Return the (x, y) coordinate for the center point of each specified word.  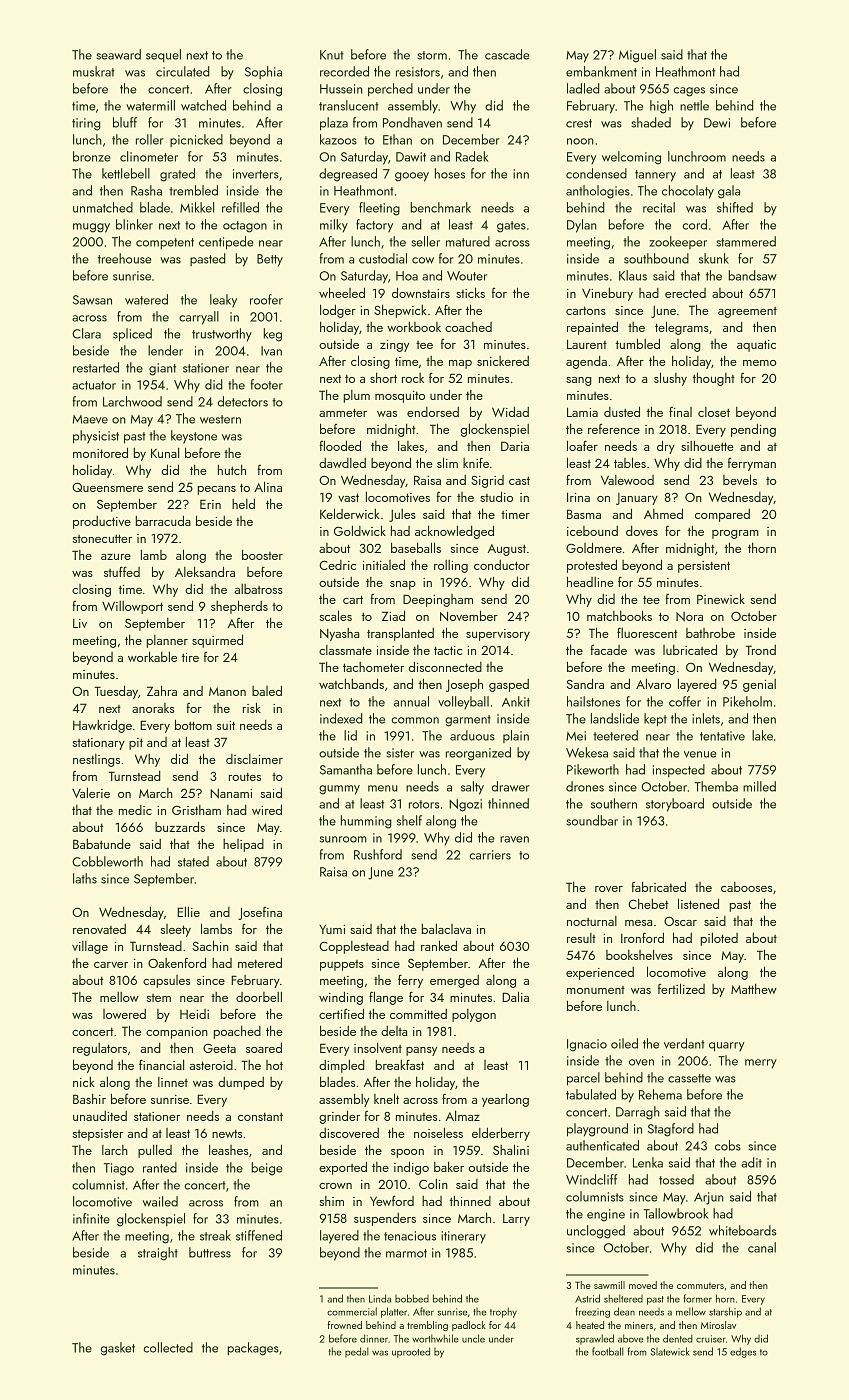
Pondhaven (412, 122)
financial (161, 1064)
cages (689, 92)
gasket (118, 1349)
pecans (216, 490)
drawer (511, 786)
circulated (183, 71)
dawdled (342, 463)
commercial (352, 1311)
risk (252, 707)
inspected (679, 770)
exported (343, 1168)
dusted (622, 411)
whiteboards (742, 1230)
